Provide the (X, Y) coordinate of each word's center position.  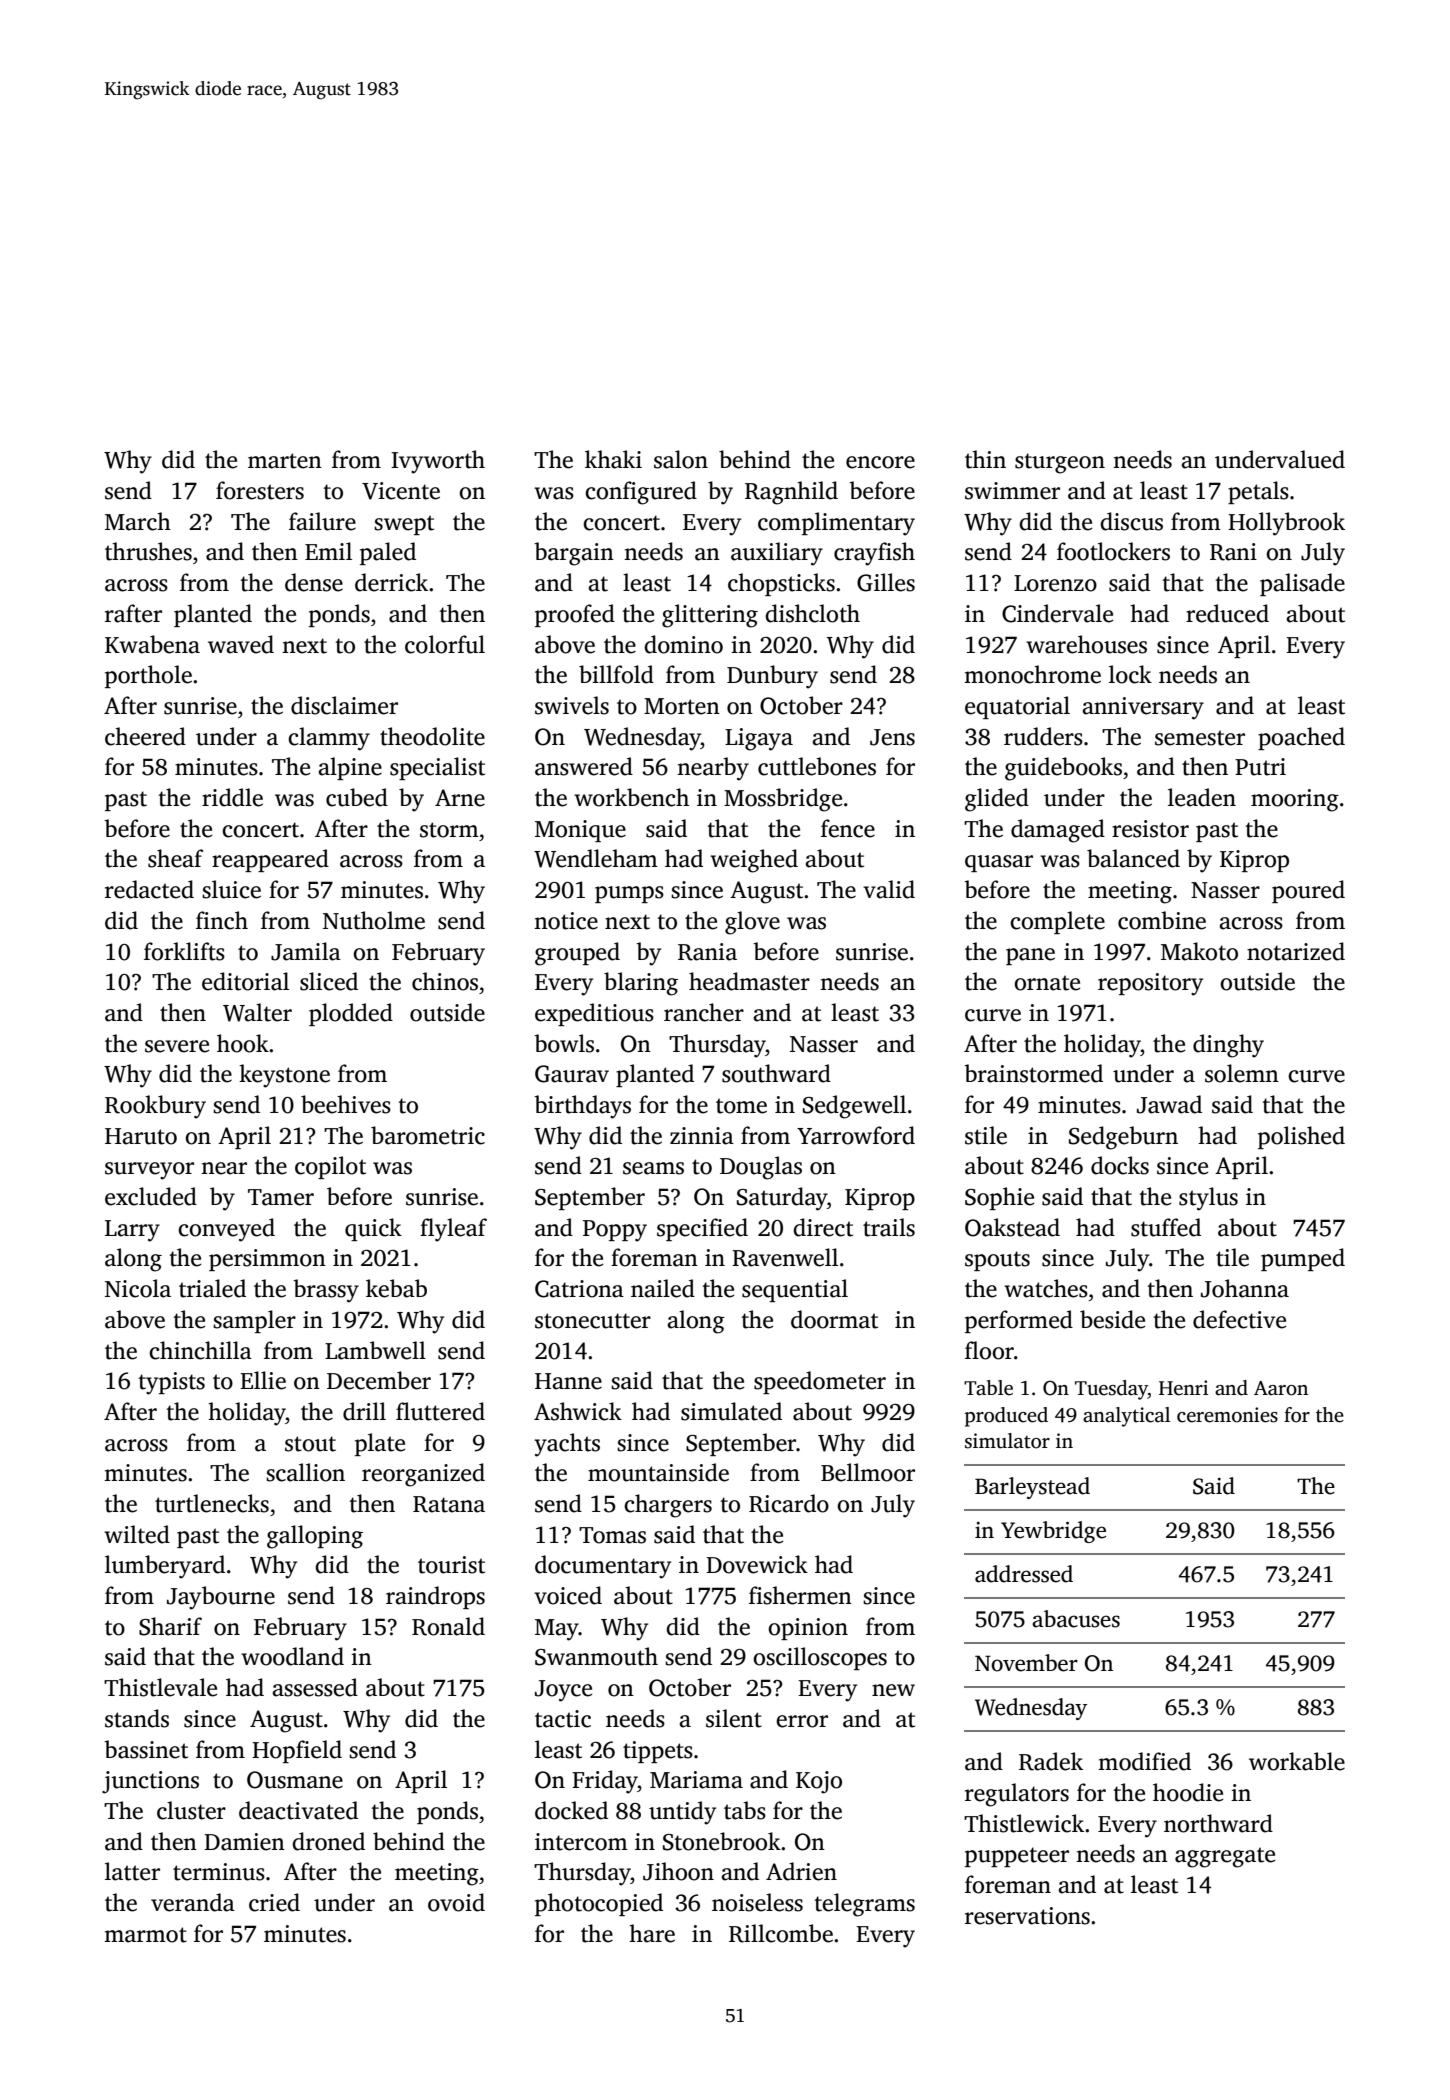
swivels (572, 705)
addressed (1024, 1574)
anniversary (1143, 708)
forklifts (184, 951)
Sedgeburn (1123, 1138)
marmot (145, 1935)
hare (652, 1933)
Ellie (263, 1380)
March (138, 521)
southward (776, 1073)
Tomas (612, 1535)
